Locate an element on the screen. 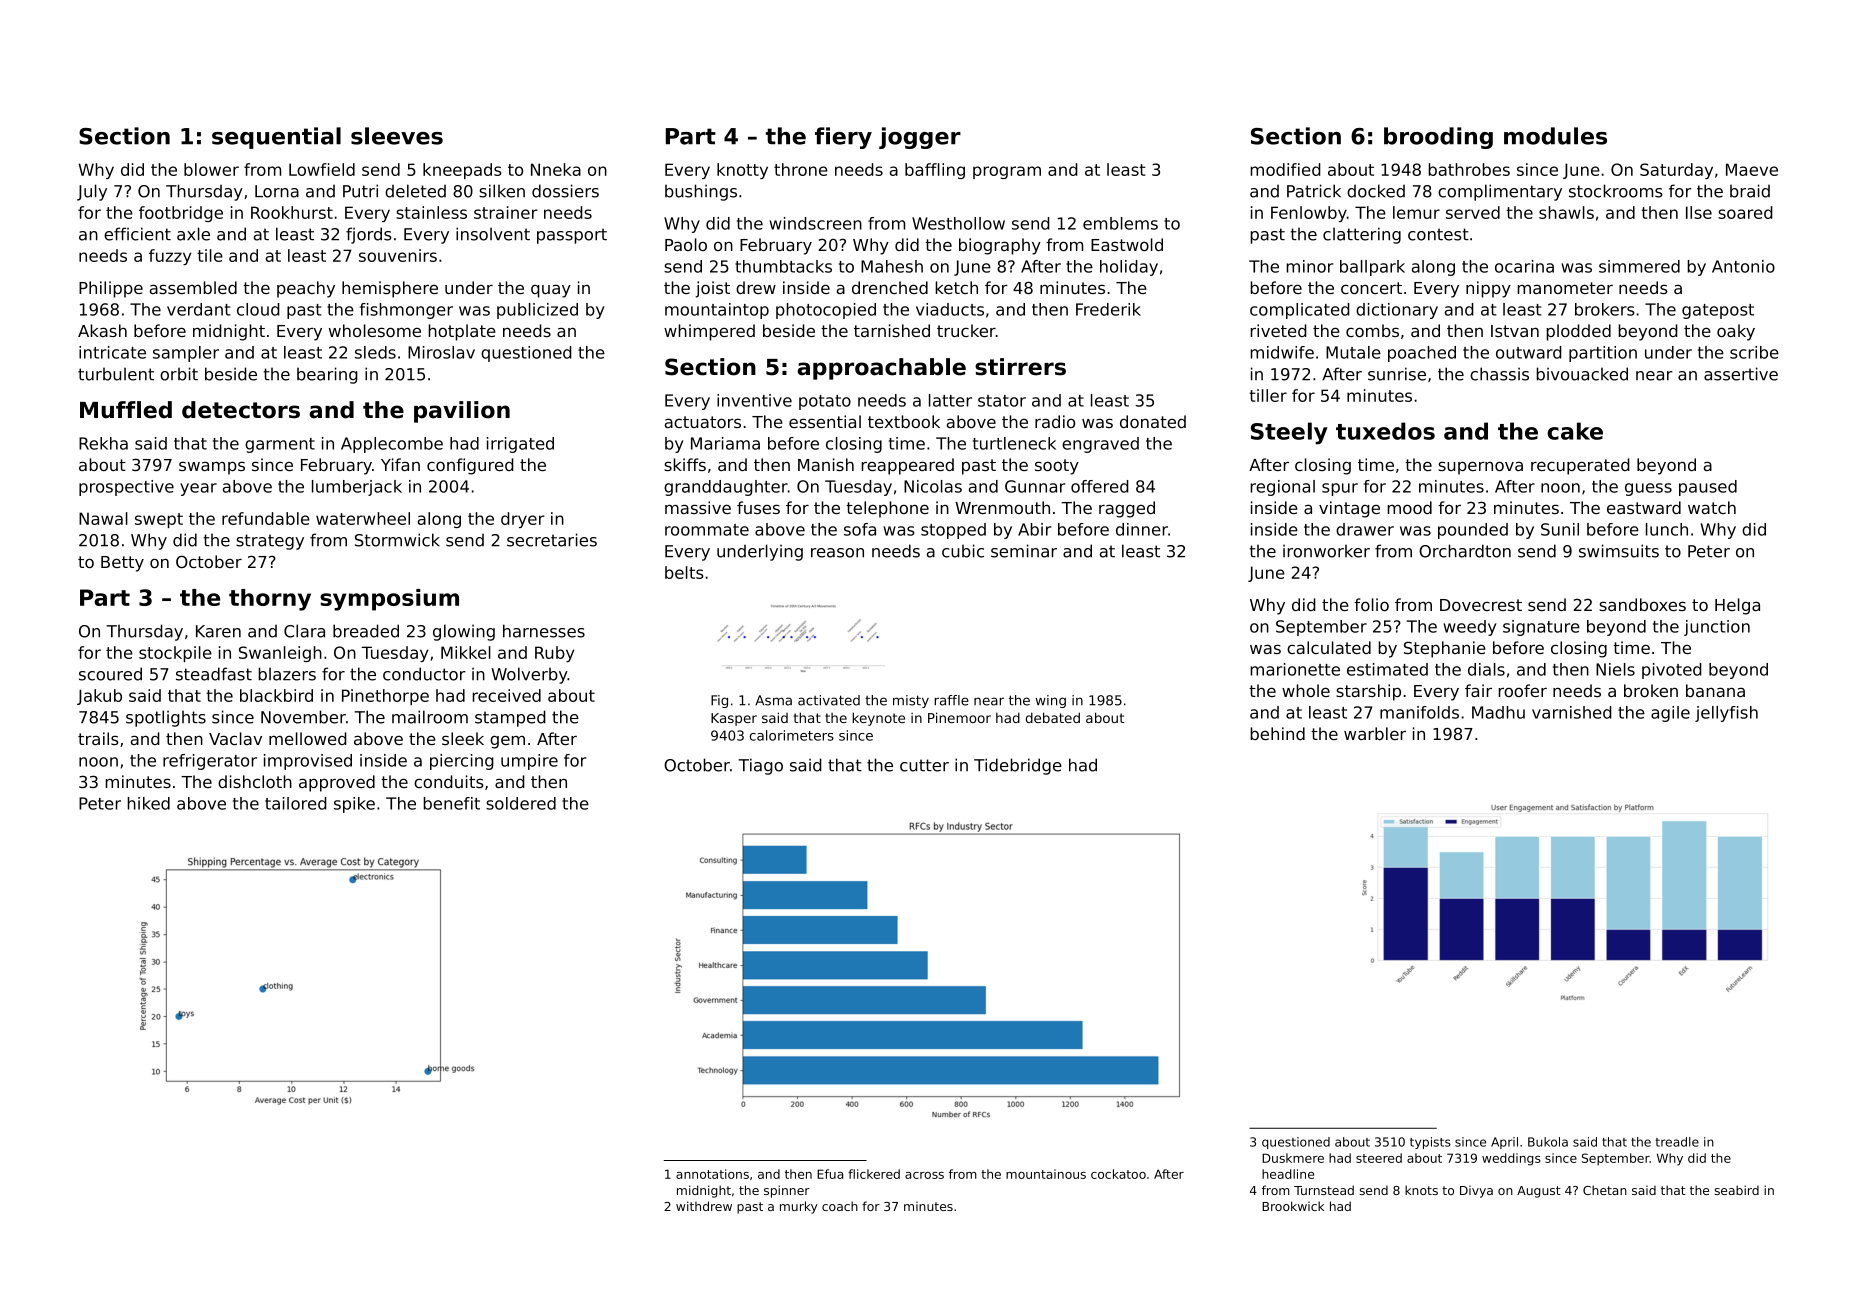  calculated is located at coordinates (1329, 647).
